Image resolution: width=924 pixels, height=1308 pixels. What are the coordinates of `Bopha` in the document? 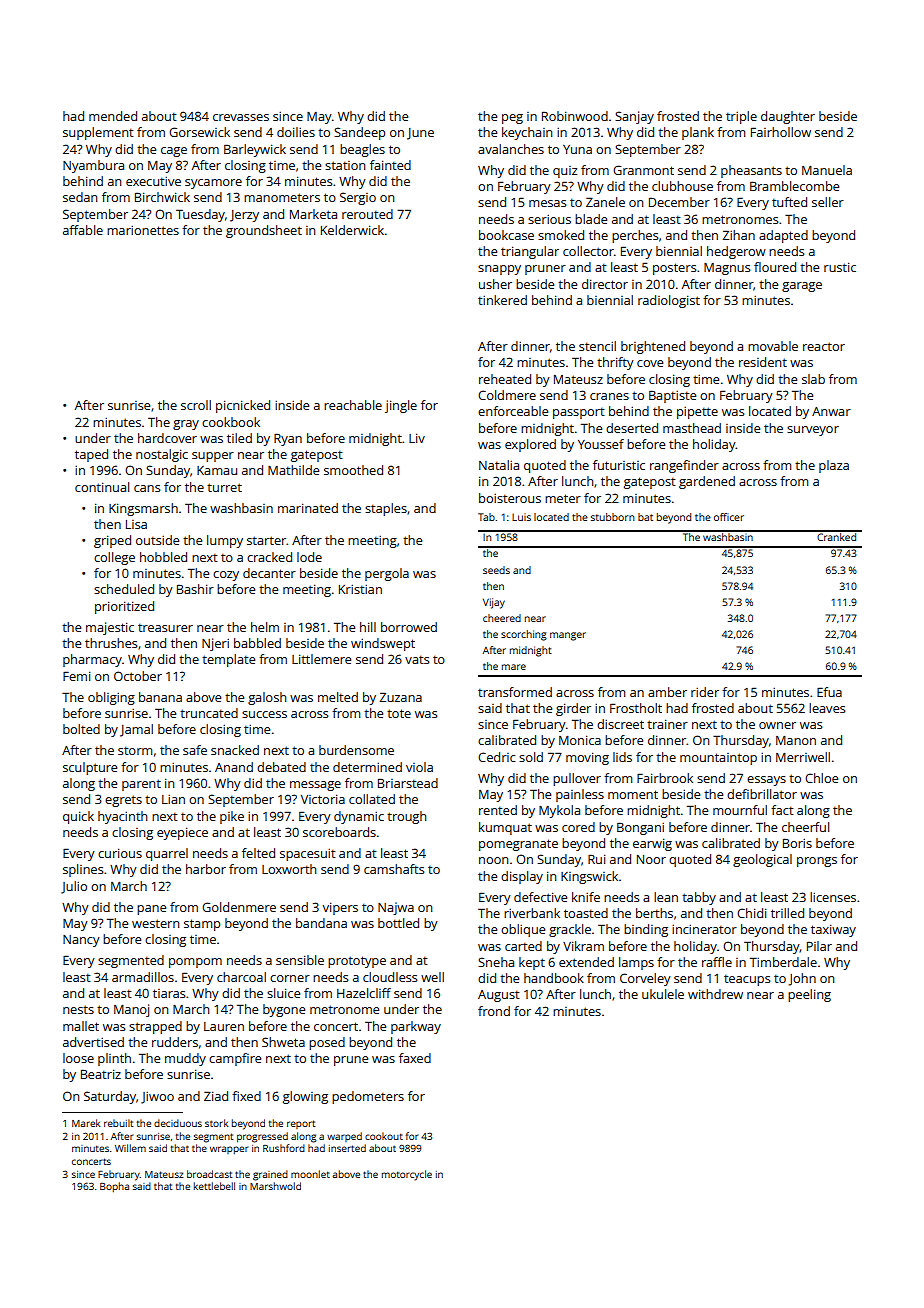 It's located at (114, 1187).
